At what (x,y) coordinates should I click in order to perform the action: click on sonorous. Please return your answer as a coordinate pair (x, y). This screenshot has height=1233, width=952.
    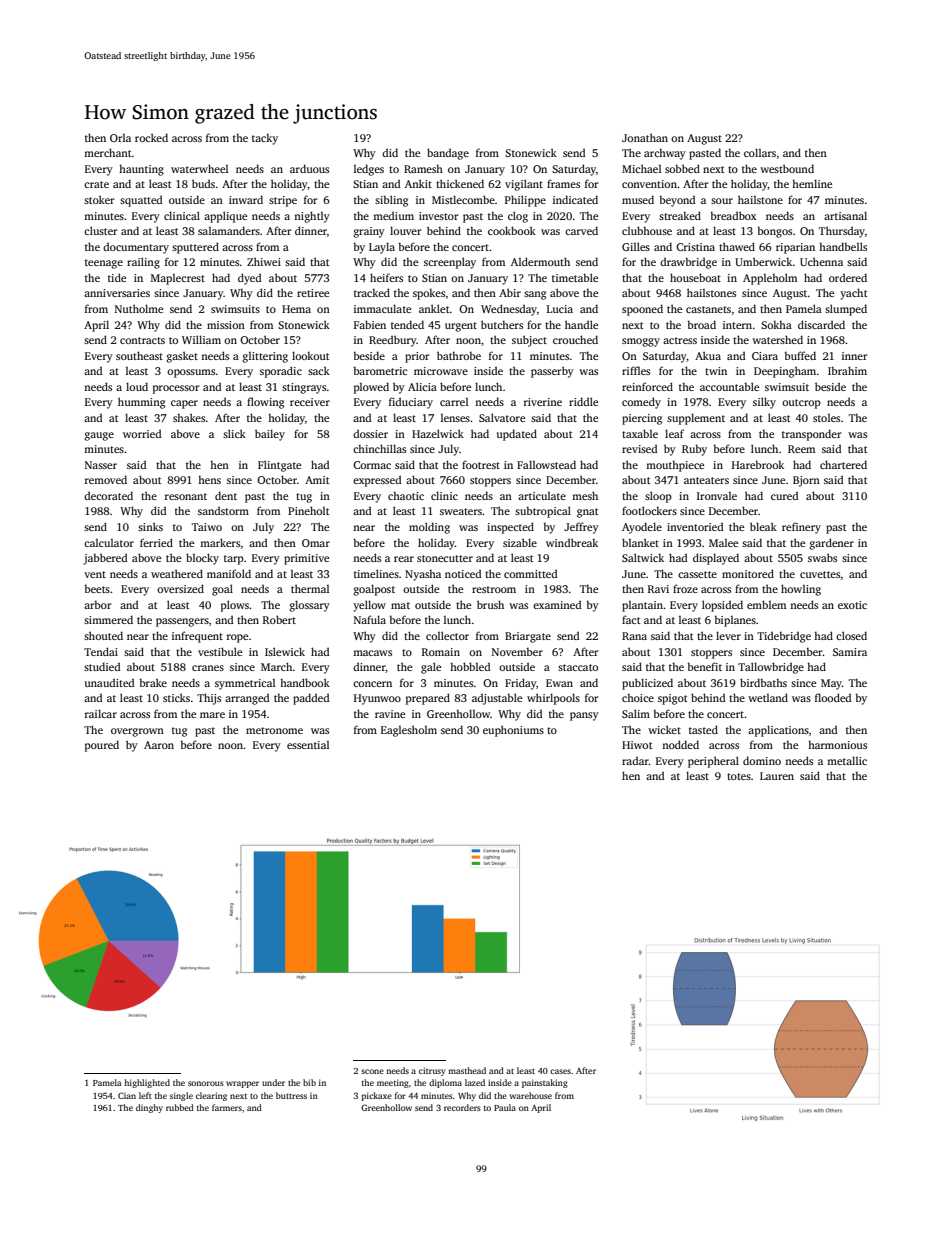
    Looking at the image, I should click on (206, 1083).
